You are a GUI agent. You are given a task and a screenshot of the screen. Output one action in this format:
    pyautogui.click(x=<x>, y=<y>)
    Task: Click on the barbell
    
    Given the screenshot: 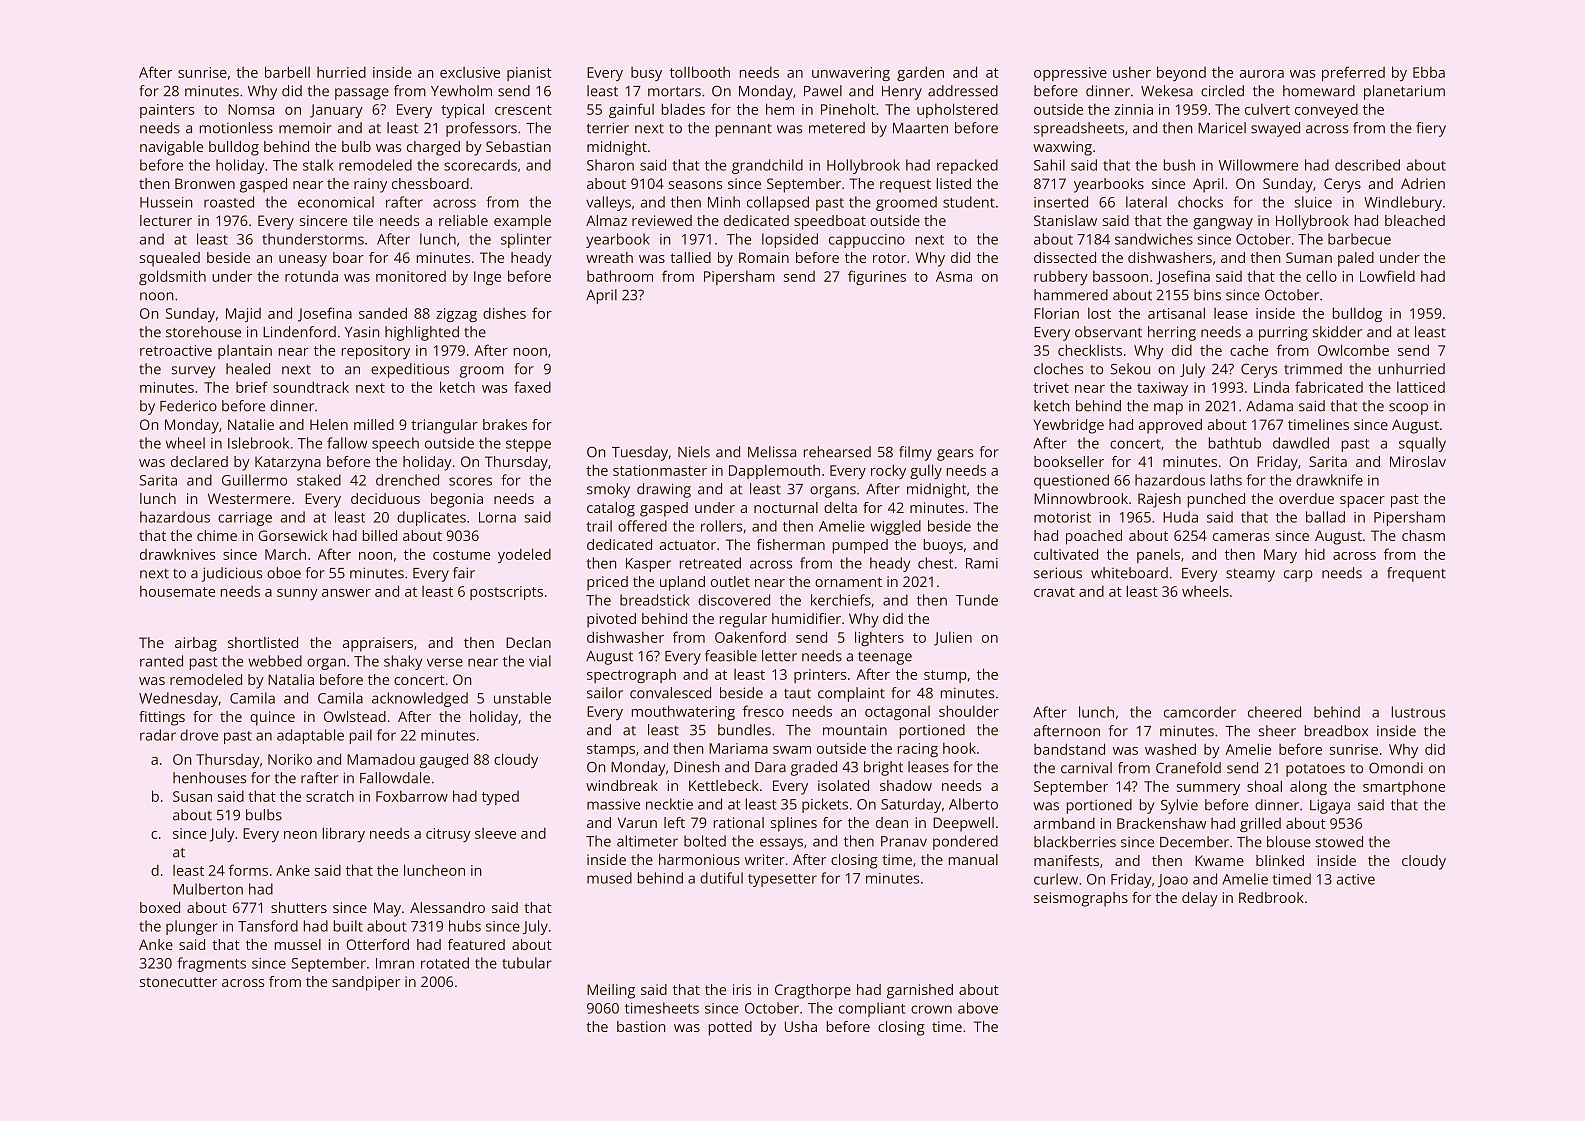 What is the action you would take?
    pyautogui.click(x=287, y=72)
